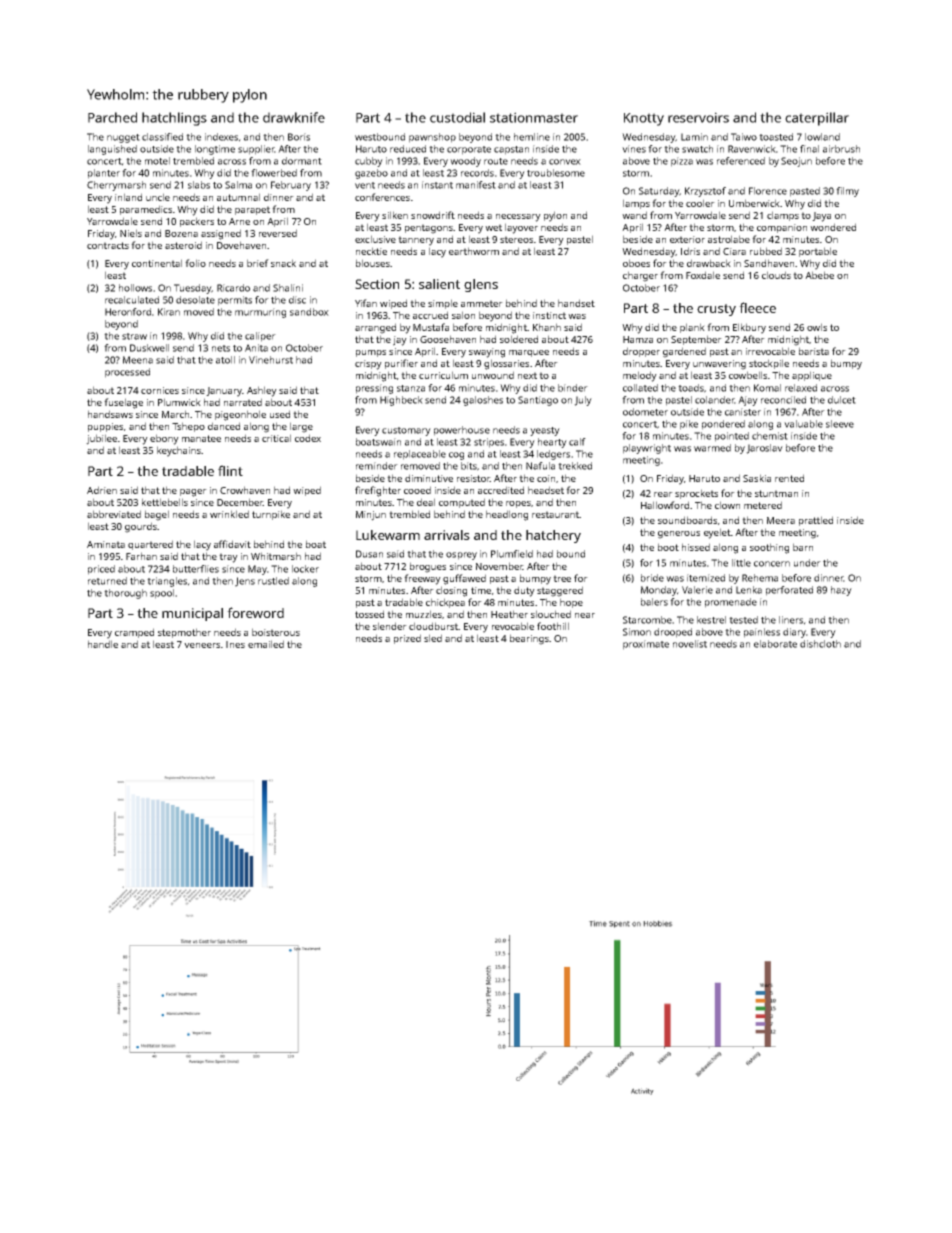 The image size is (952, 1233). What do you see at coordinates (641, 352) in the document?
I see `dropper` at bounding box center [641, 352].
